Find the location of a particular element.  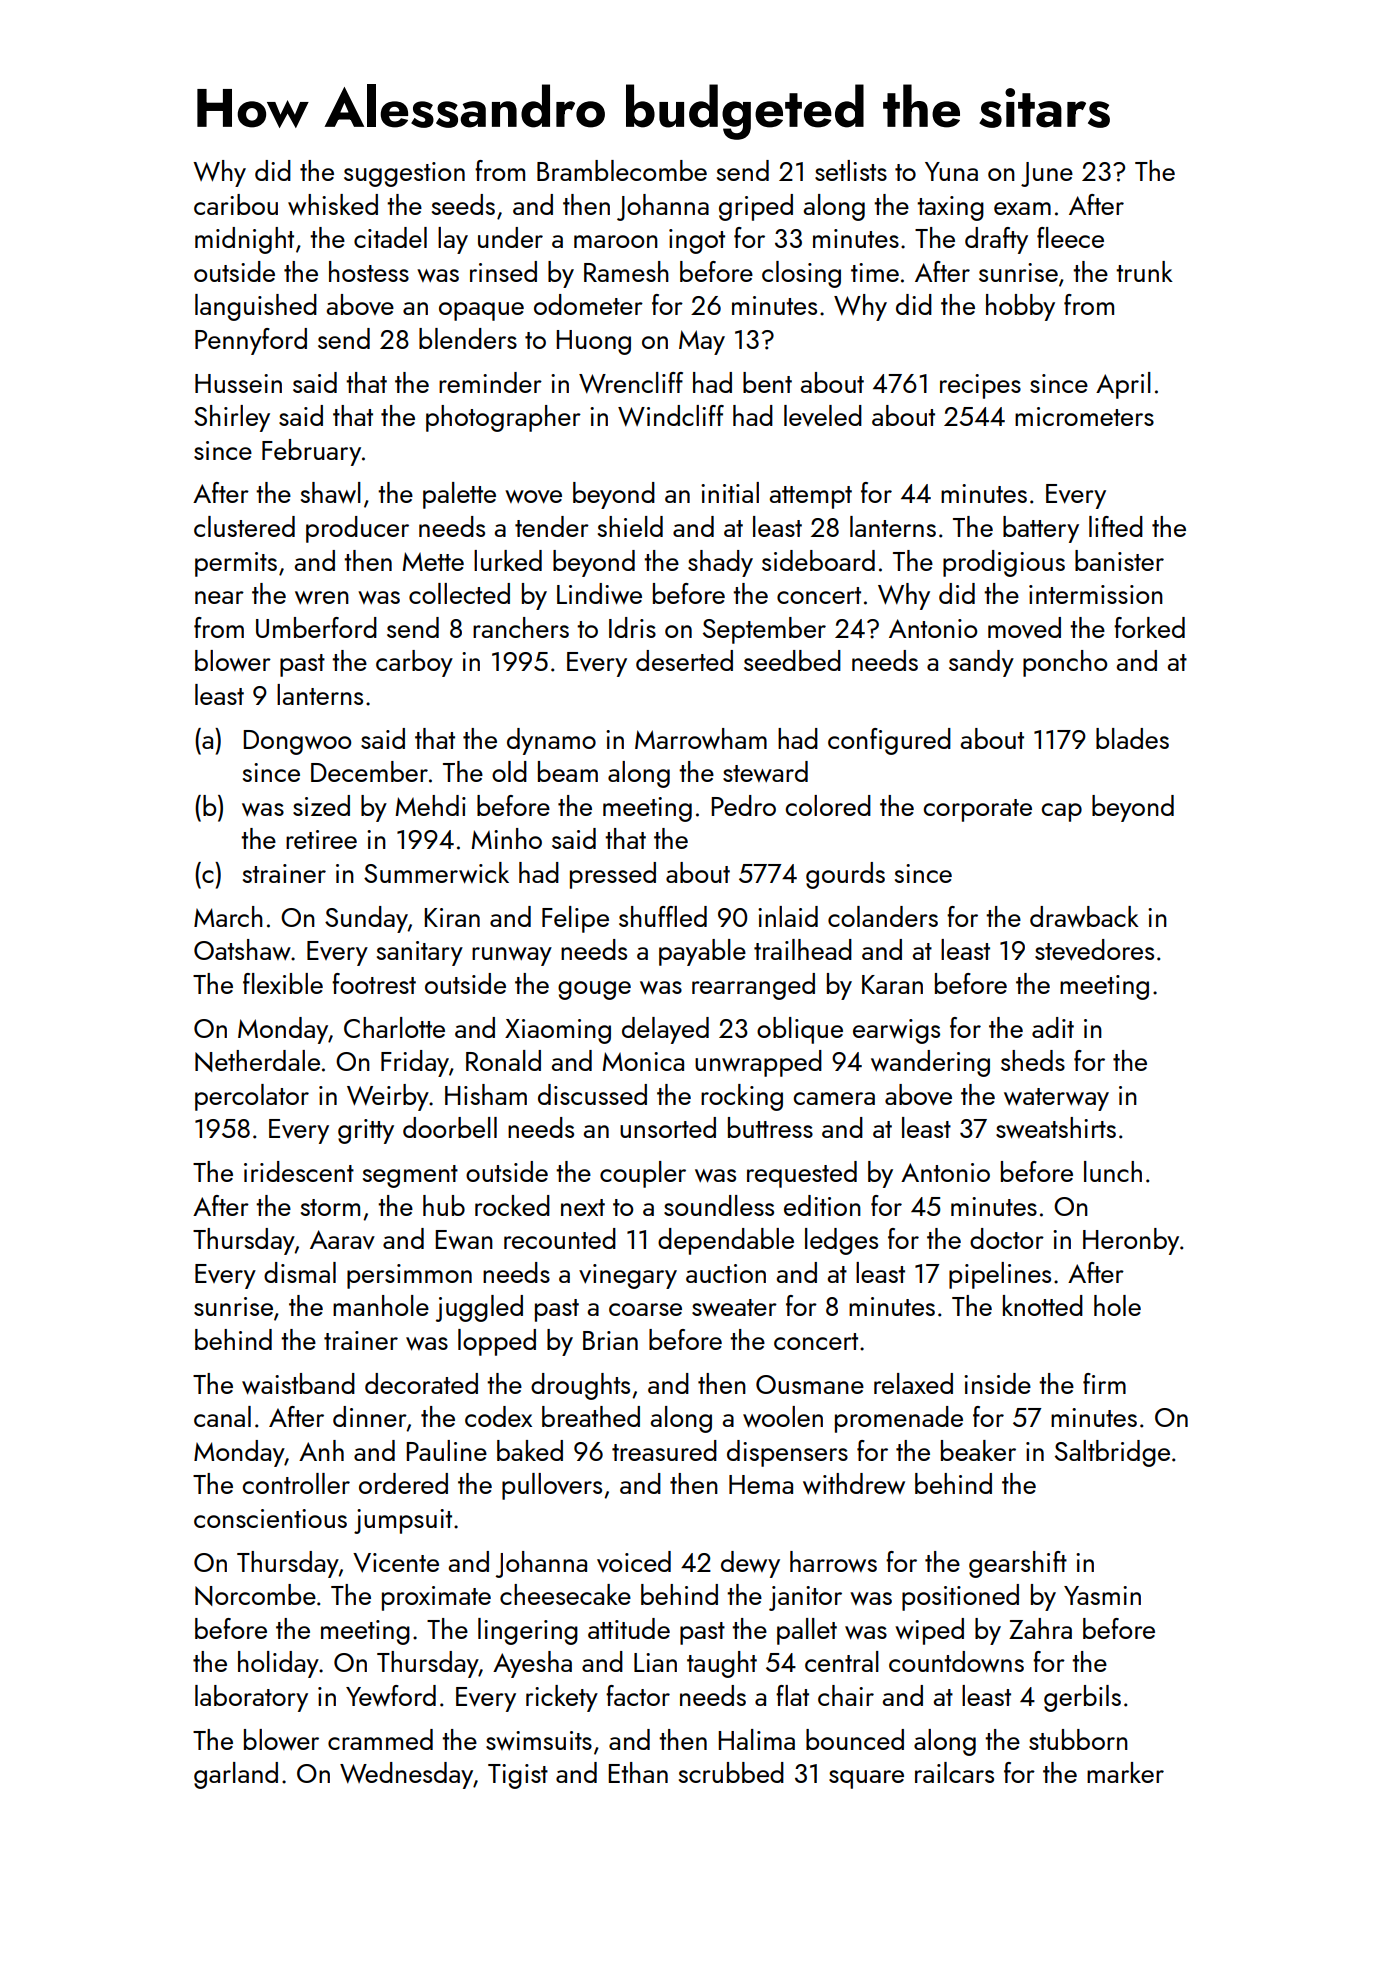

setlists is located at coordinates (851, 170).
